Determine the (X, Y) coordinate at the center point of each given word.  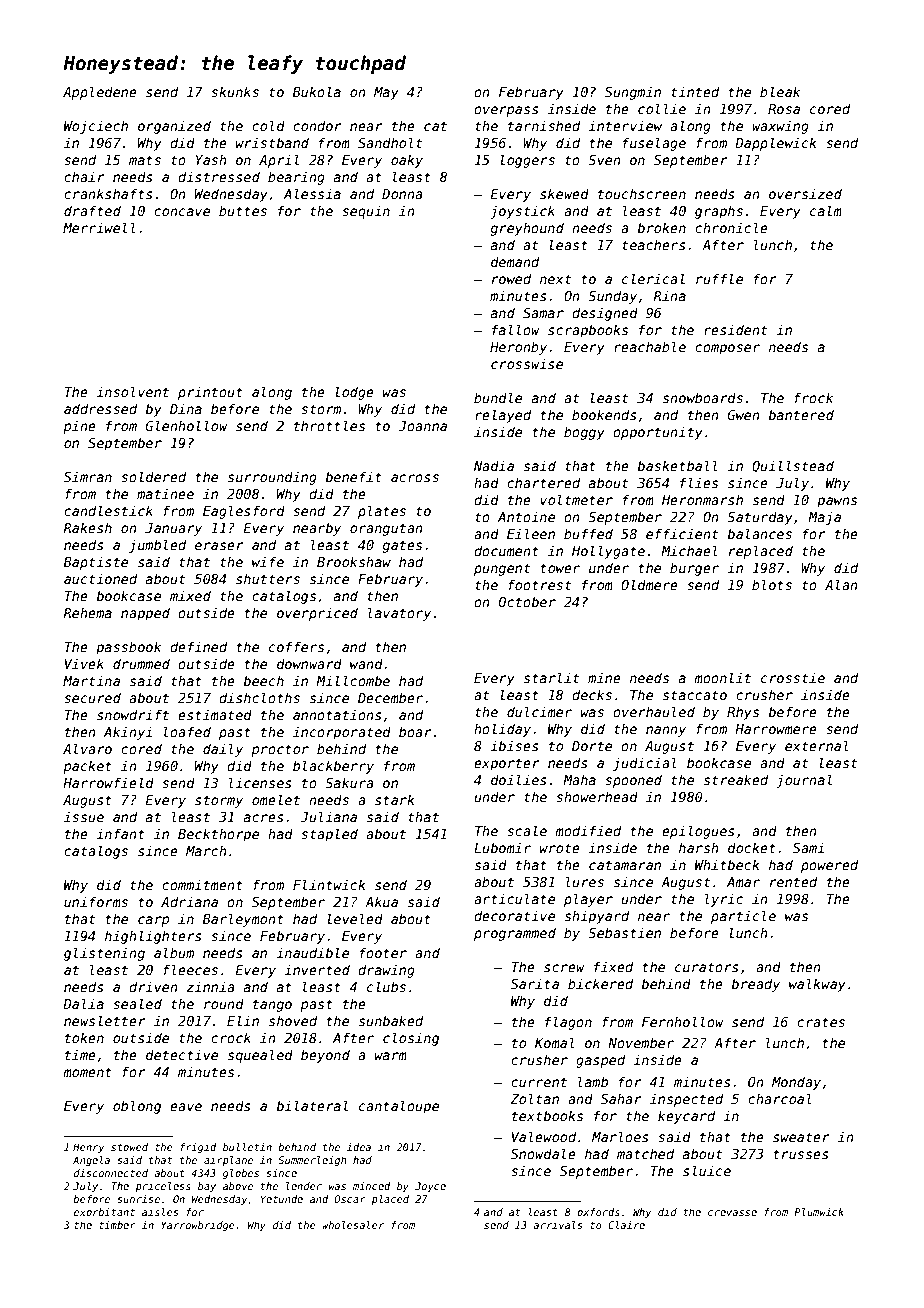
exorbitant (104, 1212)
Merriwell (99, 227)
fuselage (654, 144)
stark (395, 799)
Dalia (83, 1003)
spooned (633, 781)
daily (223, 750)
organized (174, 127)
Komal (555, 1042)
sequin (366, 212)
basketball (677, 465)
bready (755, 985)
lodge (354, 393)
